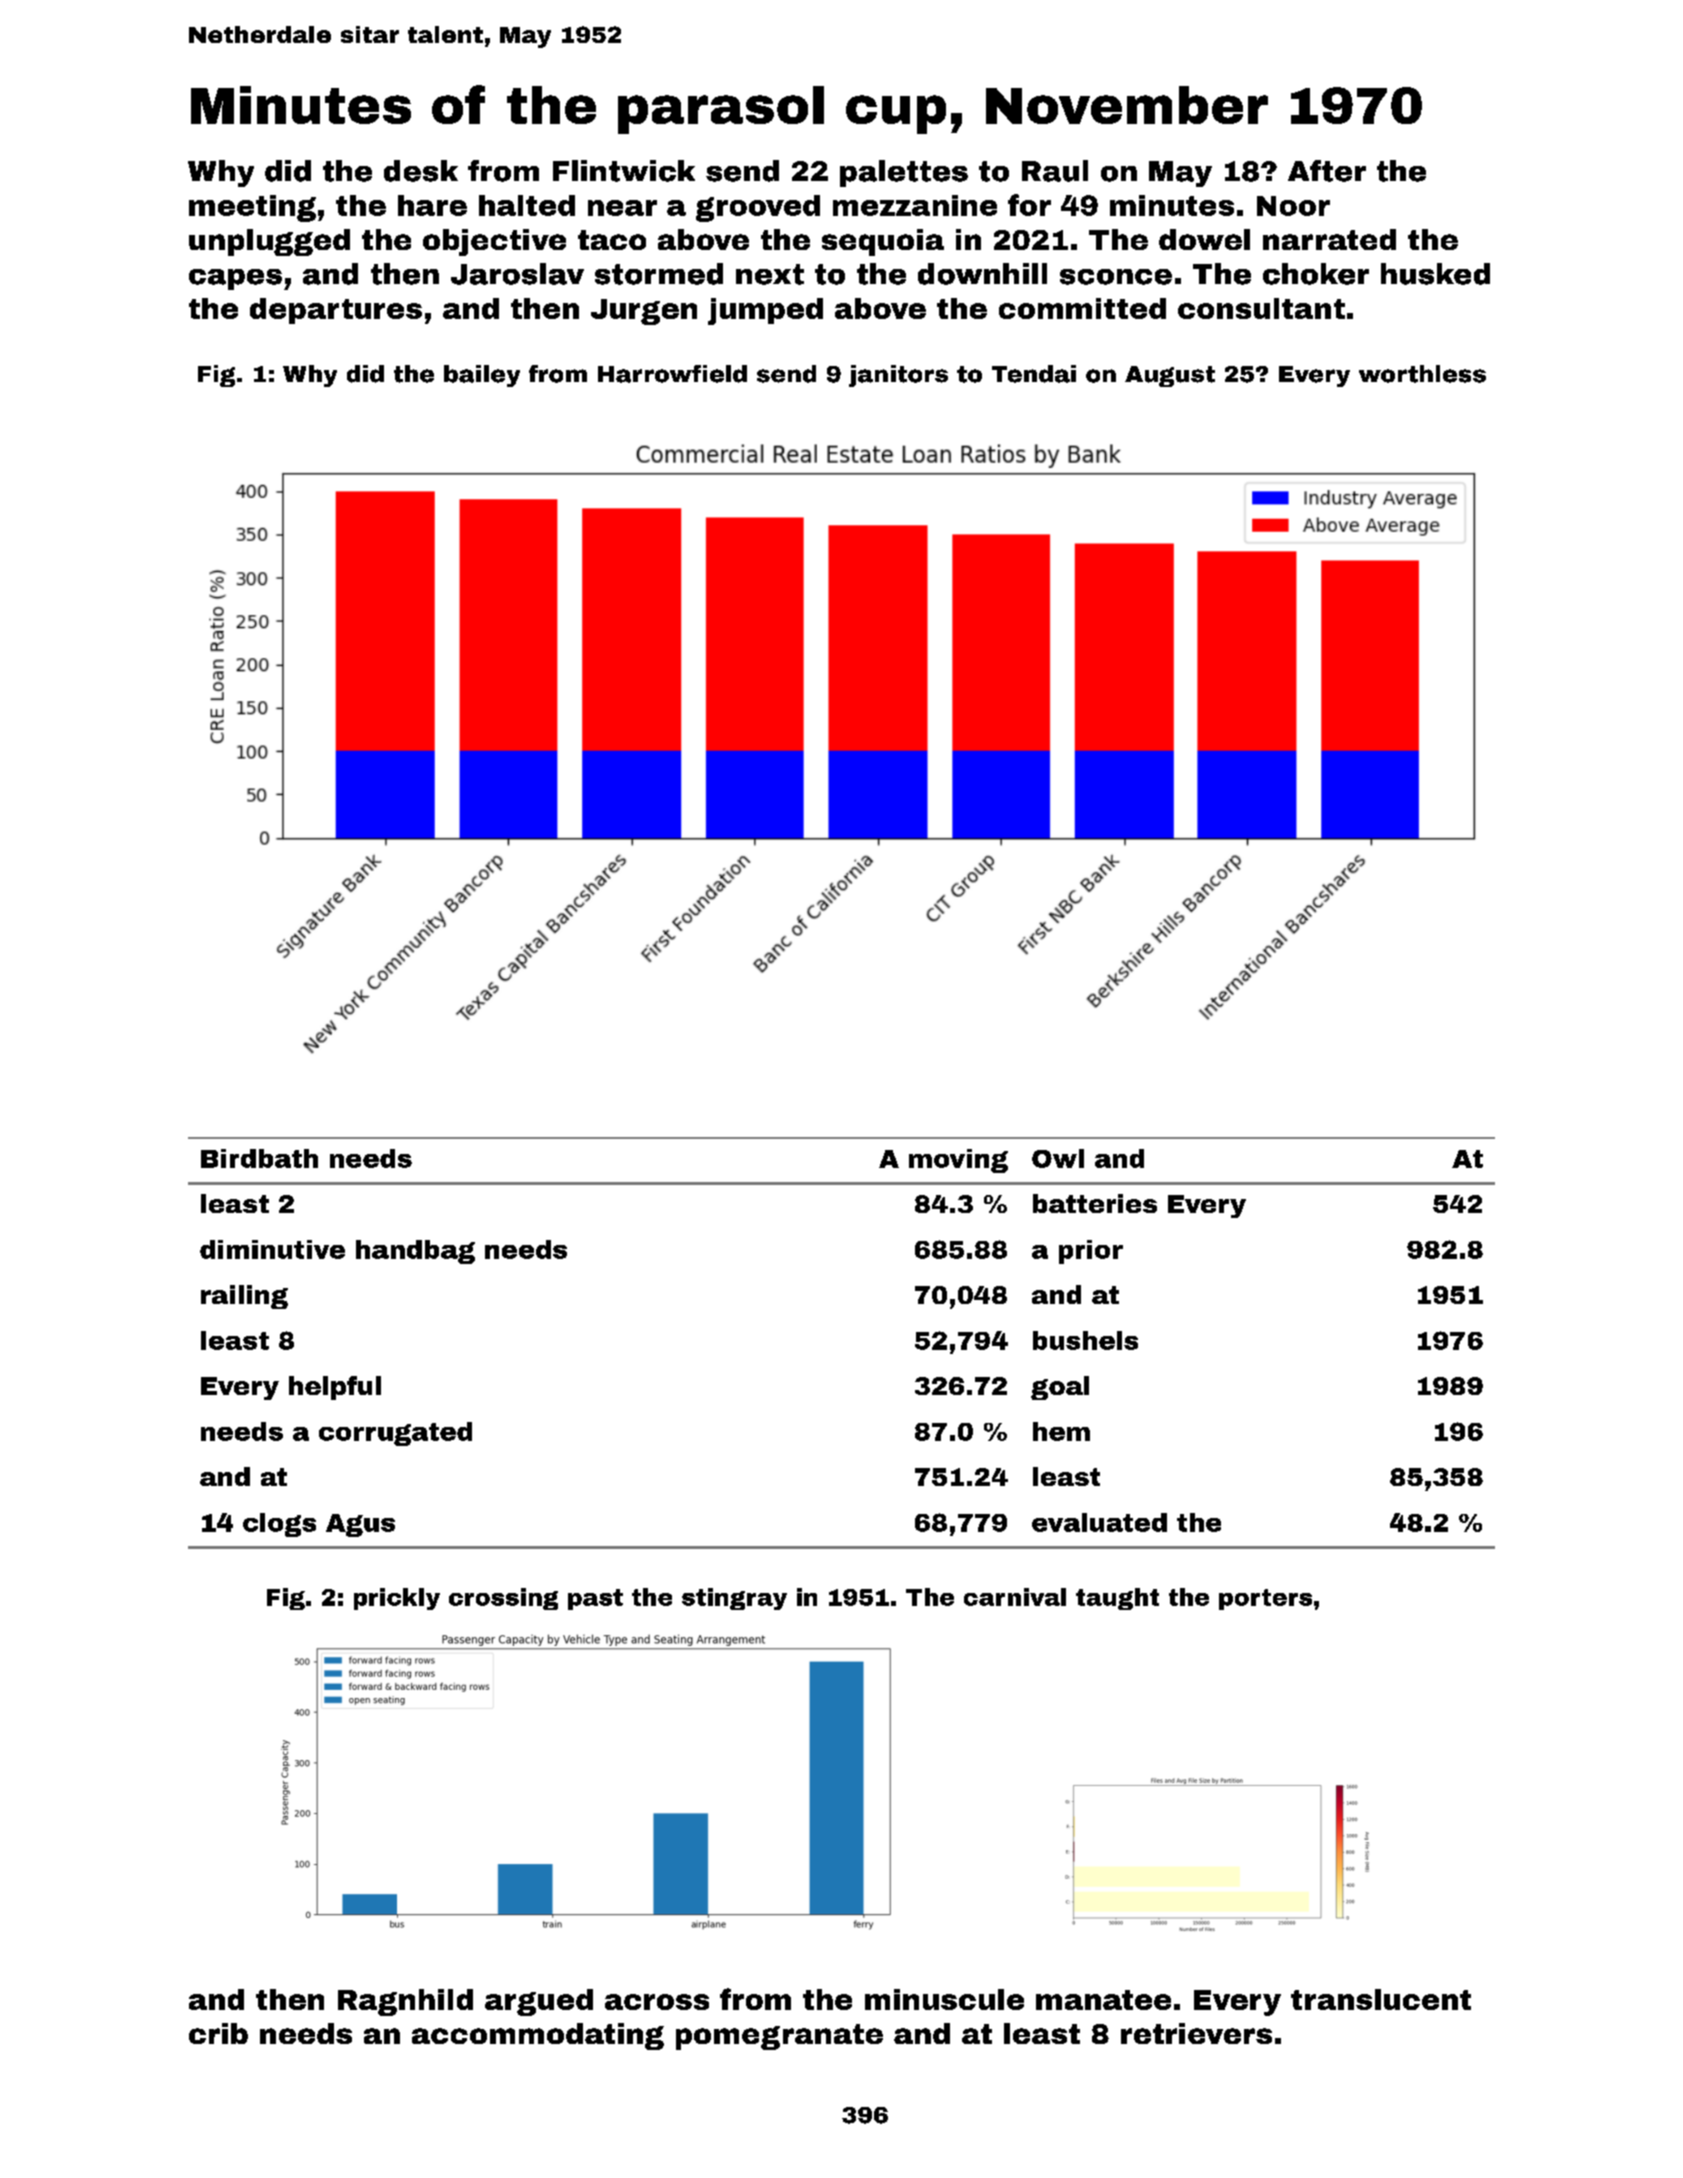 This image has width=1683, height=2178. Describe the element at coordinates (1422, 374) in the image. I see `worthless` at that location.
